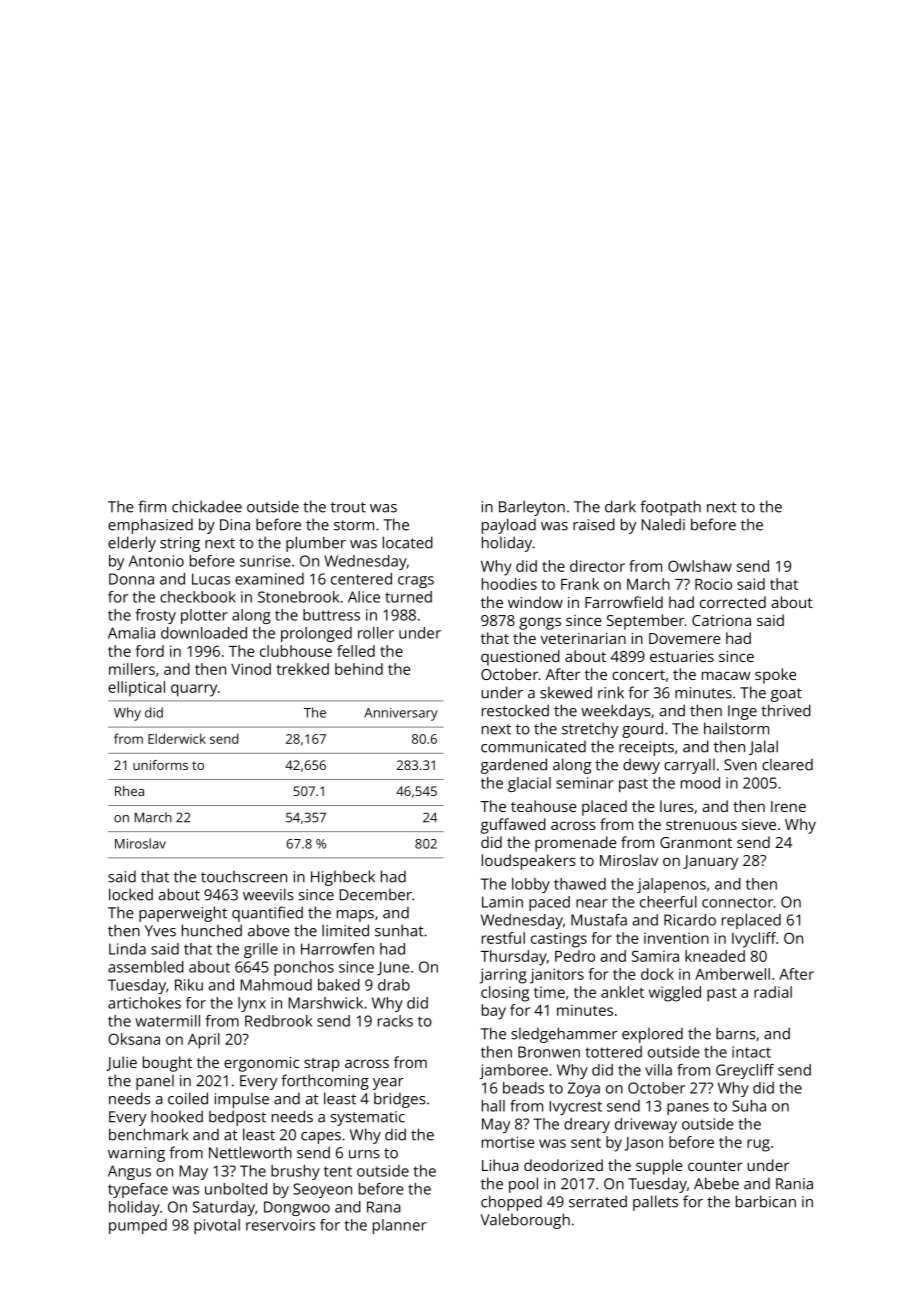 The height and width of the image is (1314, 924). What do you see at coordinates (207, 506) in the image?
I see `chickadee` at bounding box center [207, 506].
